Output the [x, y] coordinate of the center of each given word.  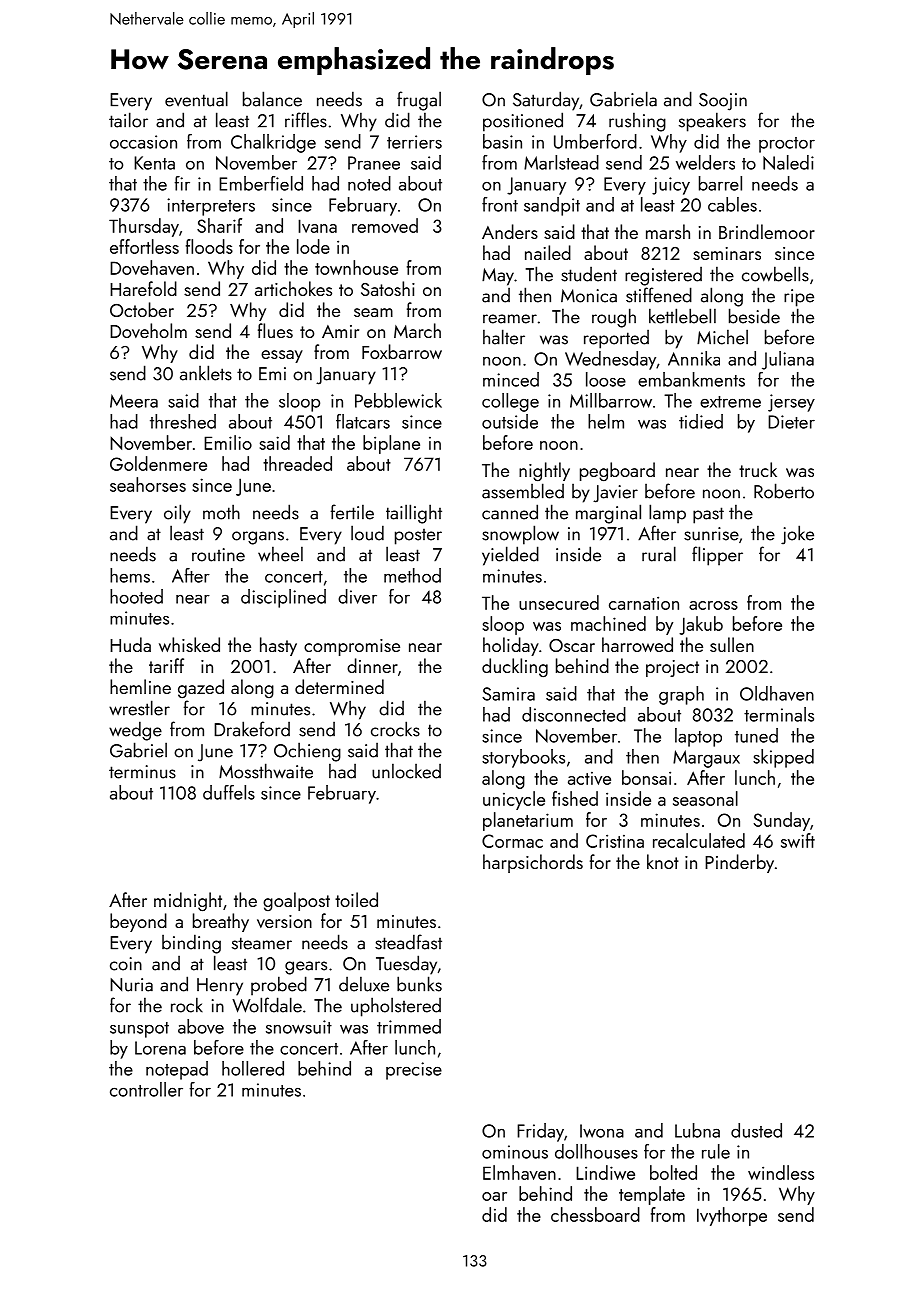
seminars [727, 253]
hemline [140, 686]
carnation [644, 603]
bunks [419, 984]
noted [369, 183]
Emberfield [261, 183]
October [142, 309]
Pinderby [739, 863]
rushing [637, 122]
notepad [177, 1070]
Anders [510, 231]
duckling [515, 668]
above [201, 1026]
